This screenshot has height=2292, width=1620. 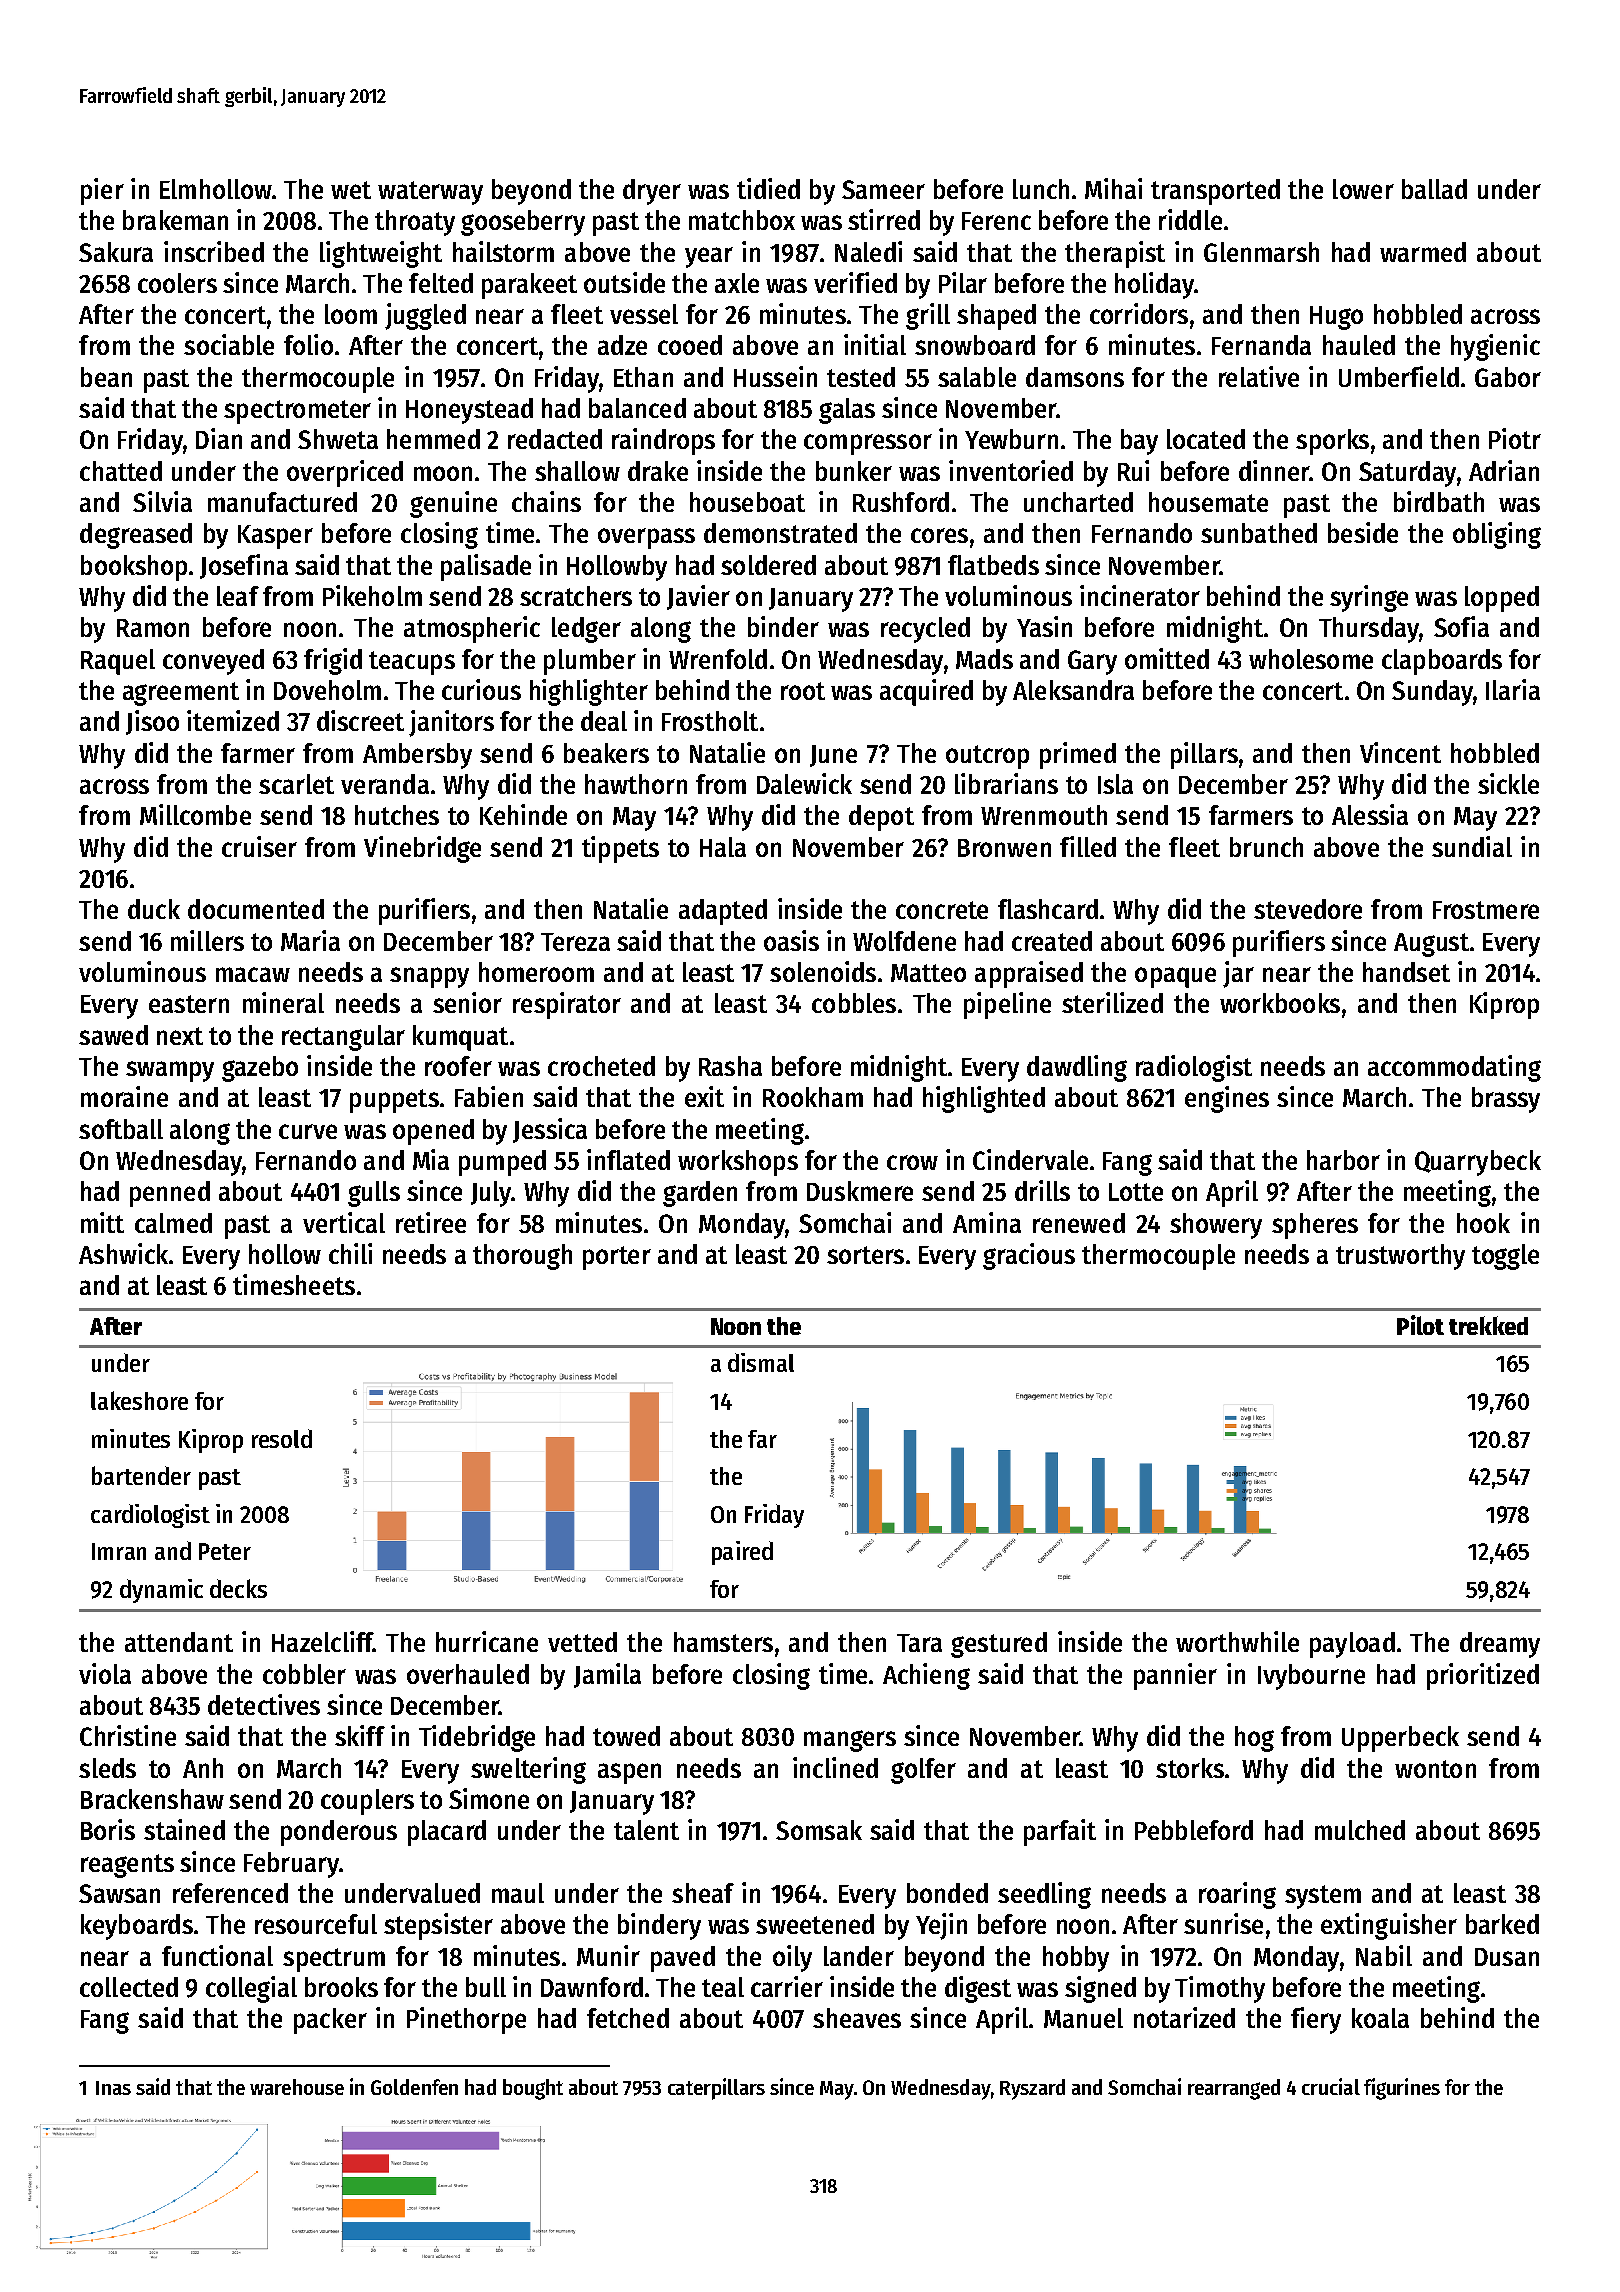 I want to click on decks, so click(x=238, y=1588).
